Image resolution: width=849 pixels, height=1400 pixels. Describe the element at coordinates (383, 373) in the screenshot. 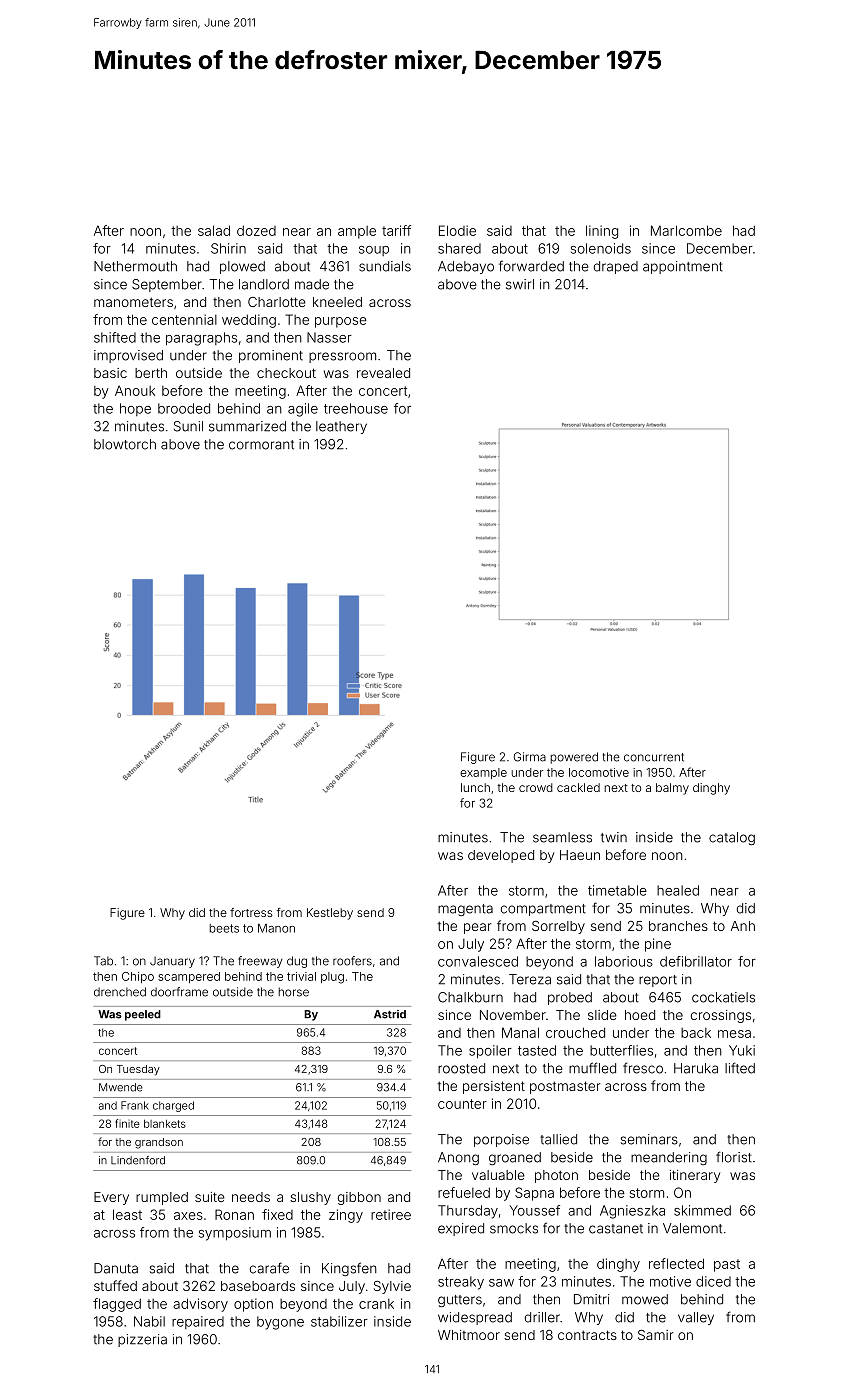

I see `revealed` at that location.
